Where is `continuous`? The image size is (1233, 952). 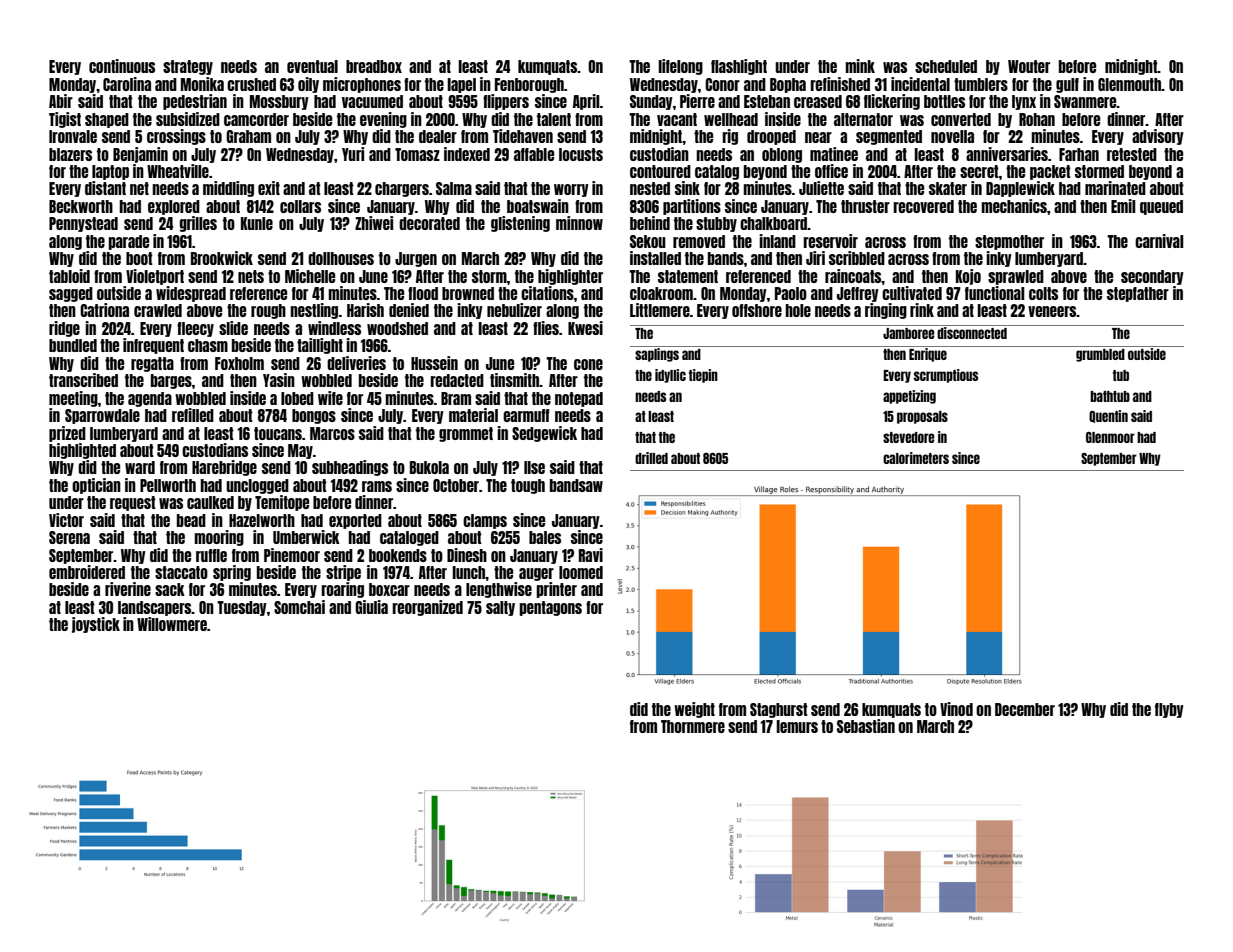
continuous is located at coordinates (122, 66).
